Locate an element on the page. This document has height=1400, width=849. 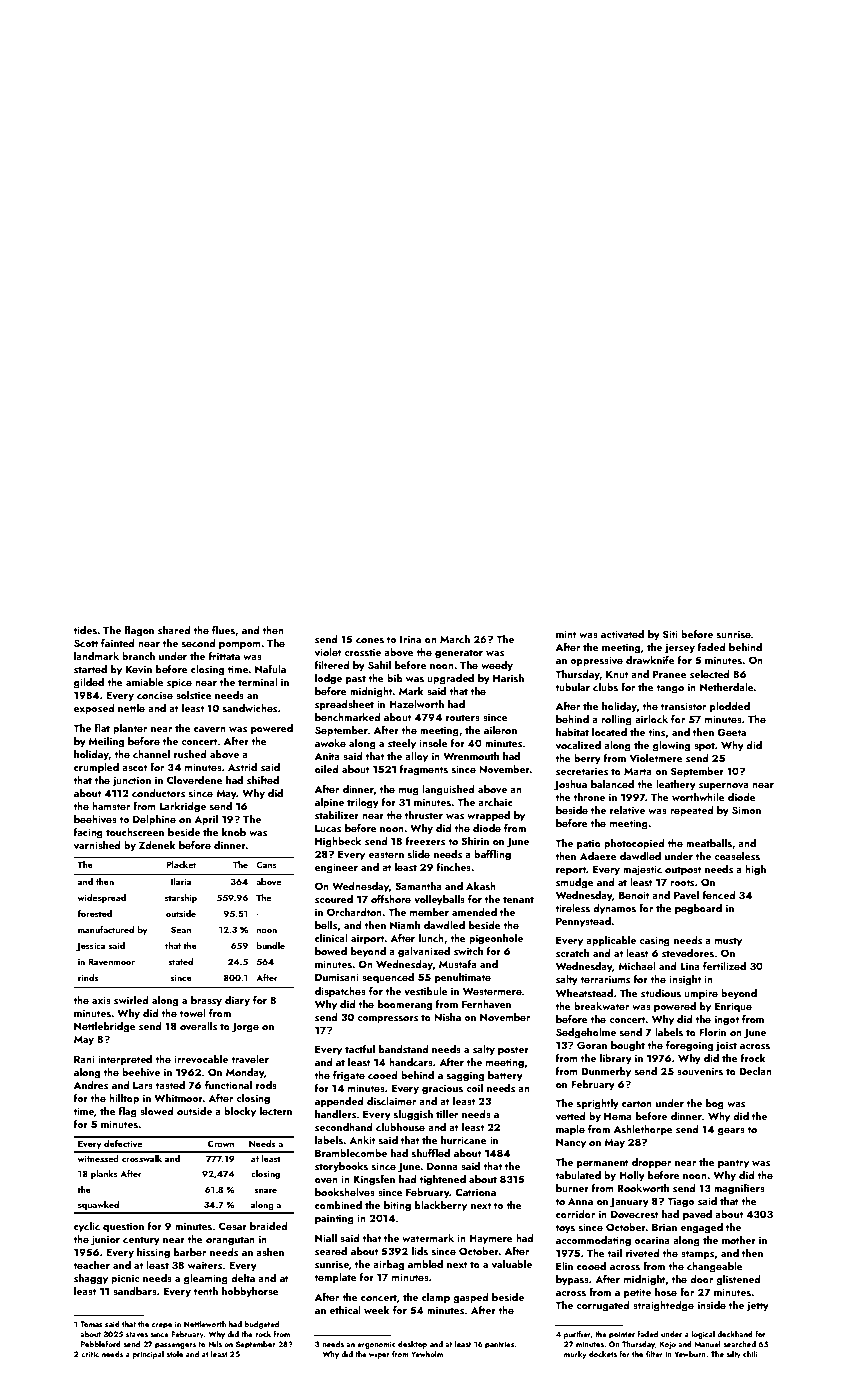
magnifiers is located at coordinates (739, 1189).
